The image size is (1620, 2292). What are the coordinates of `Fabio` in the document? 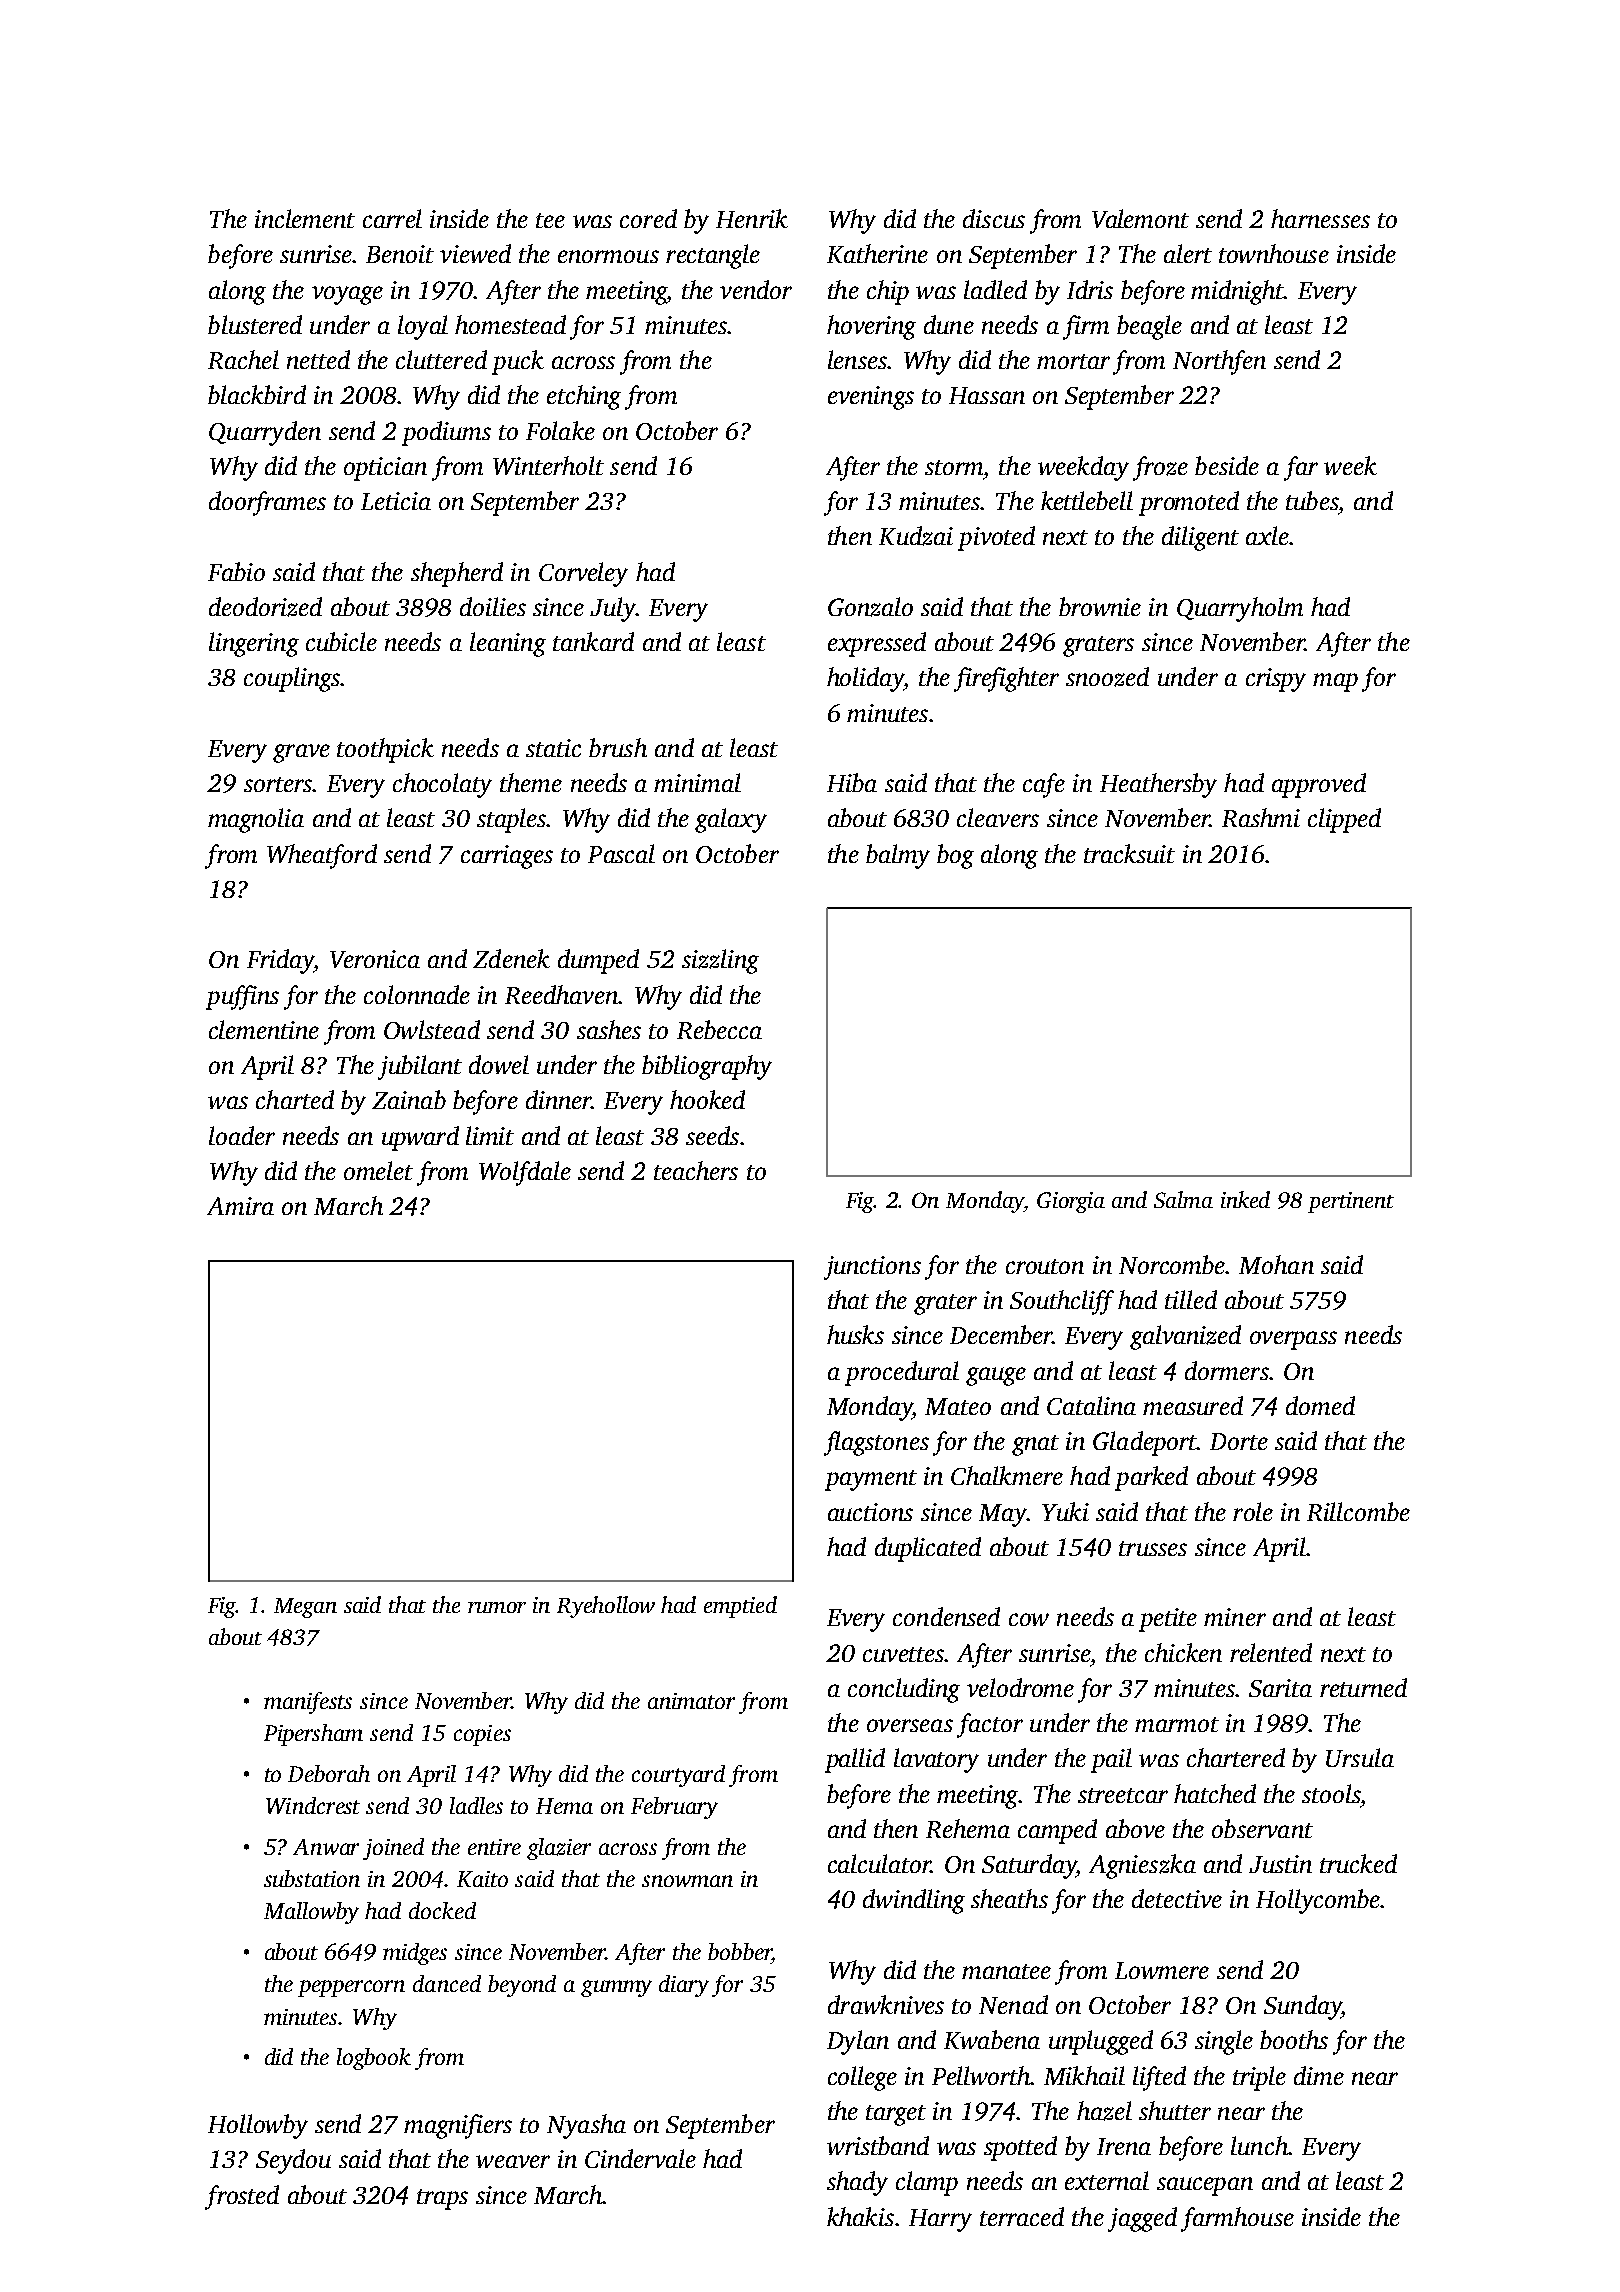 It's located at (236, 571).
